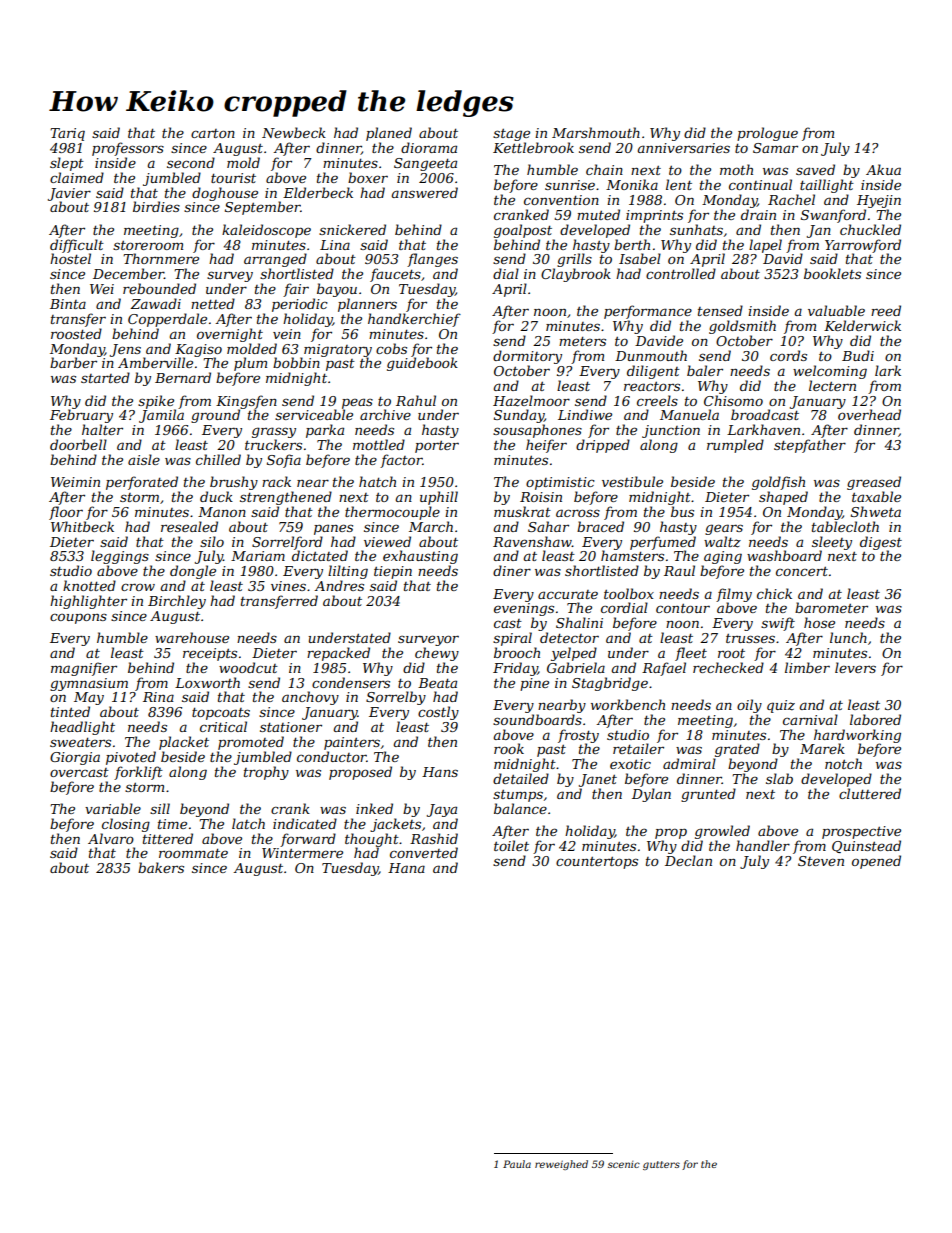  I want to click on toilet, so click(511, 845).
